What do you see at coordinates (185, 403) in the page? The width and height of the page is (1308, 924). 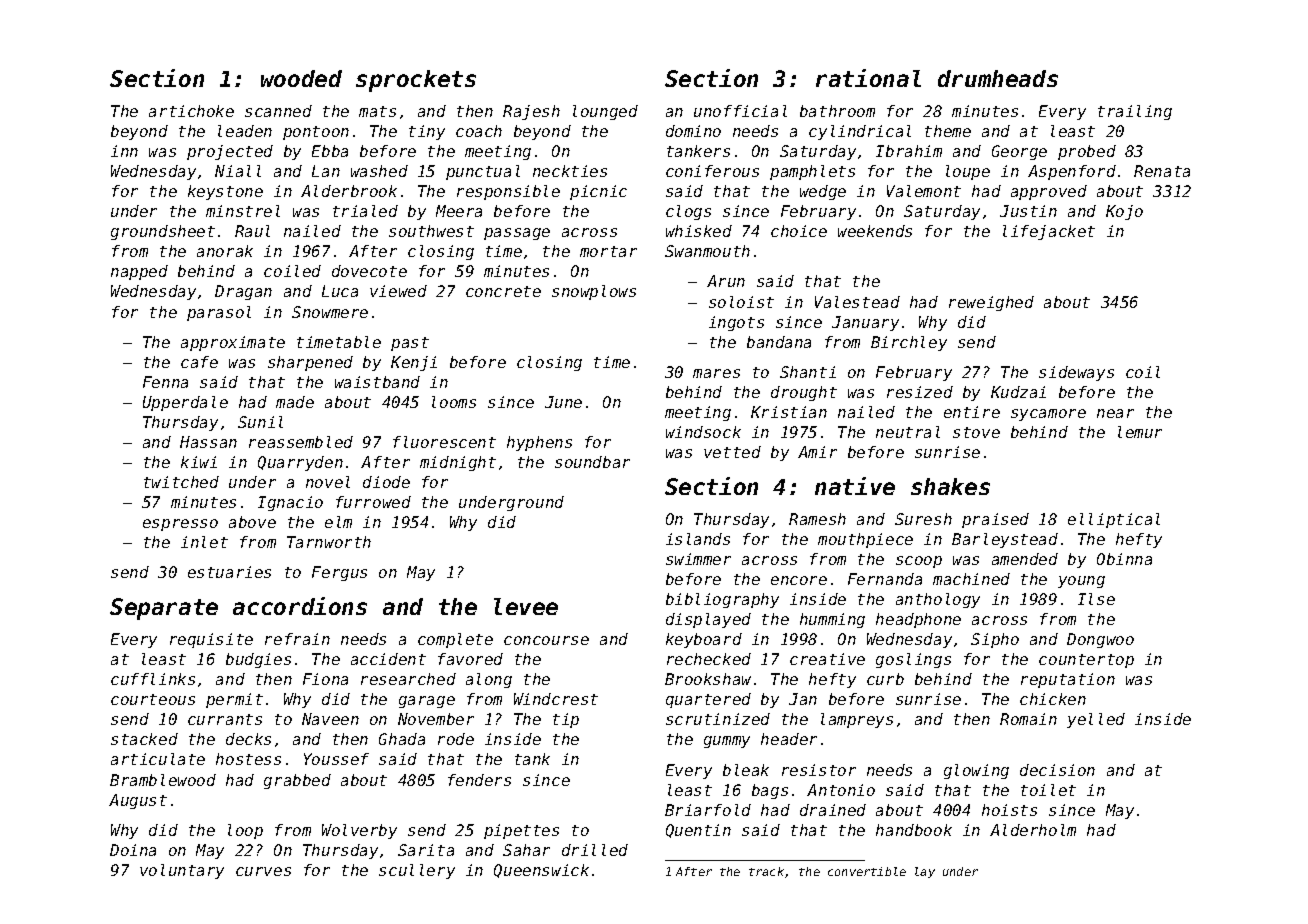 I see `Upperdale` at bounding box center [185, 403].
